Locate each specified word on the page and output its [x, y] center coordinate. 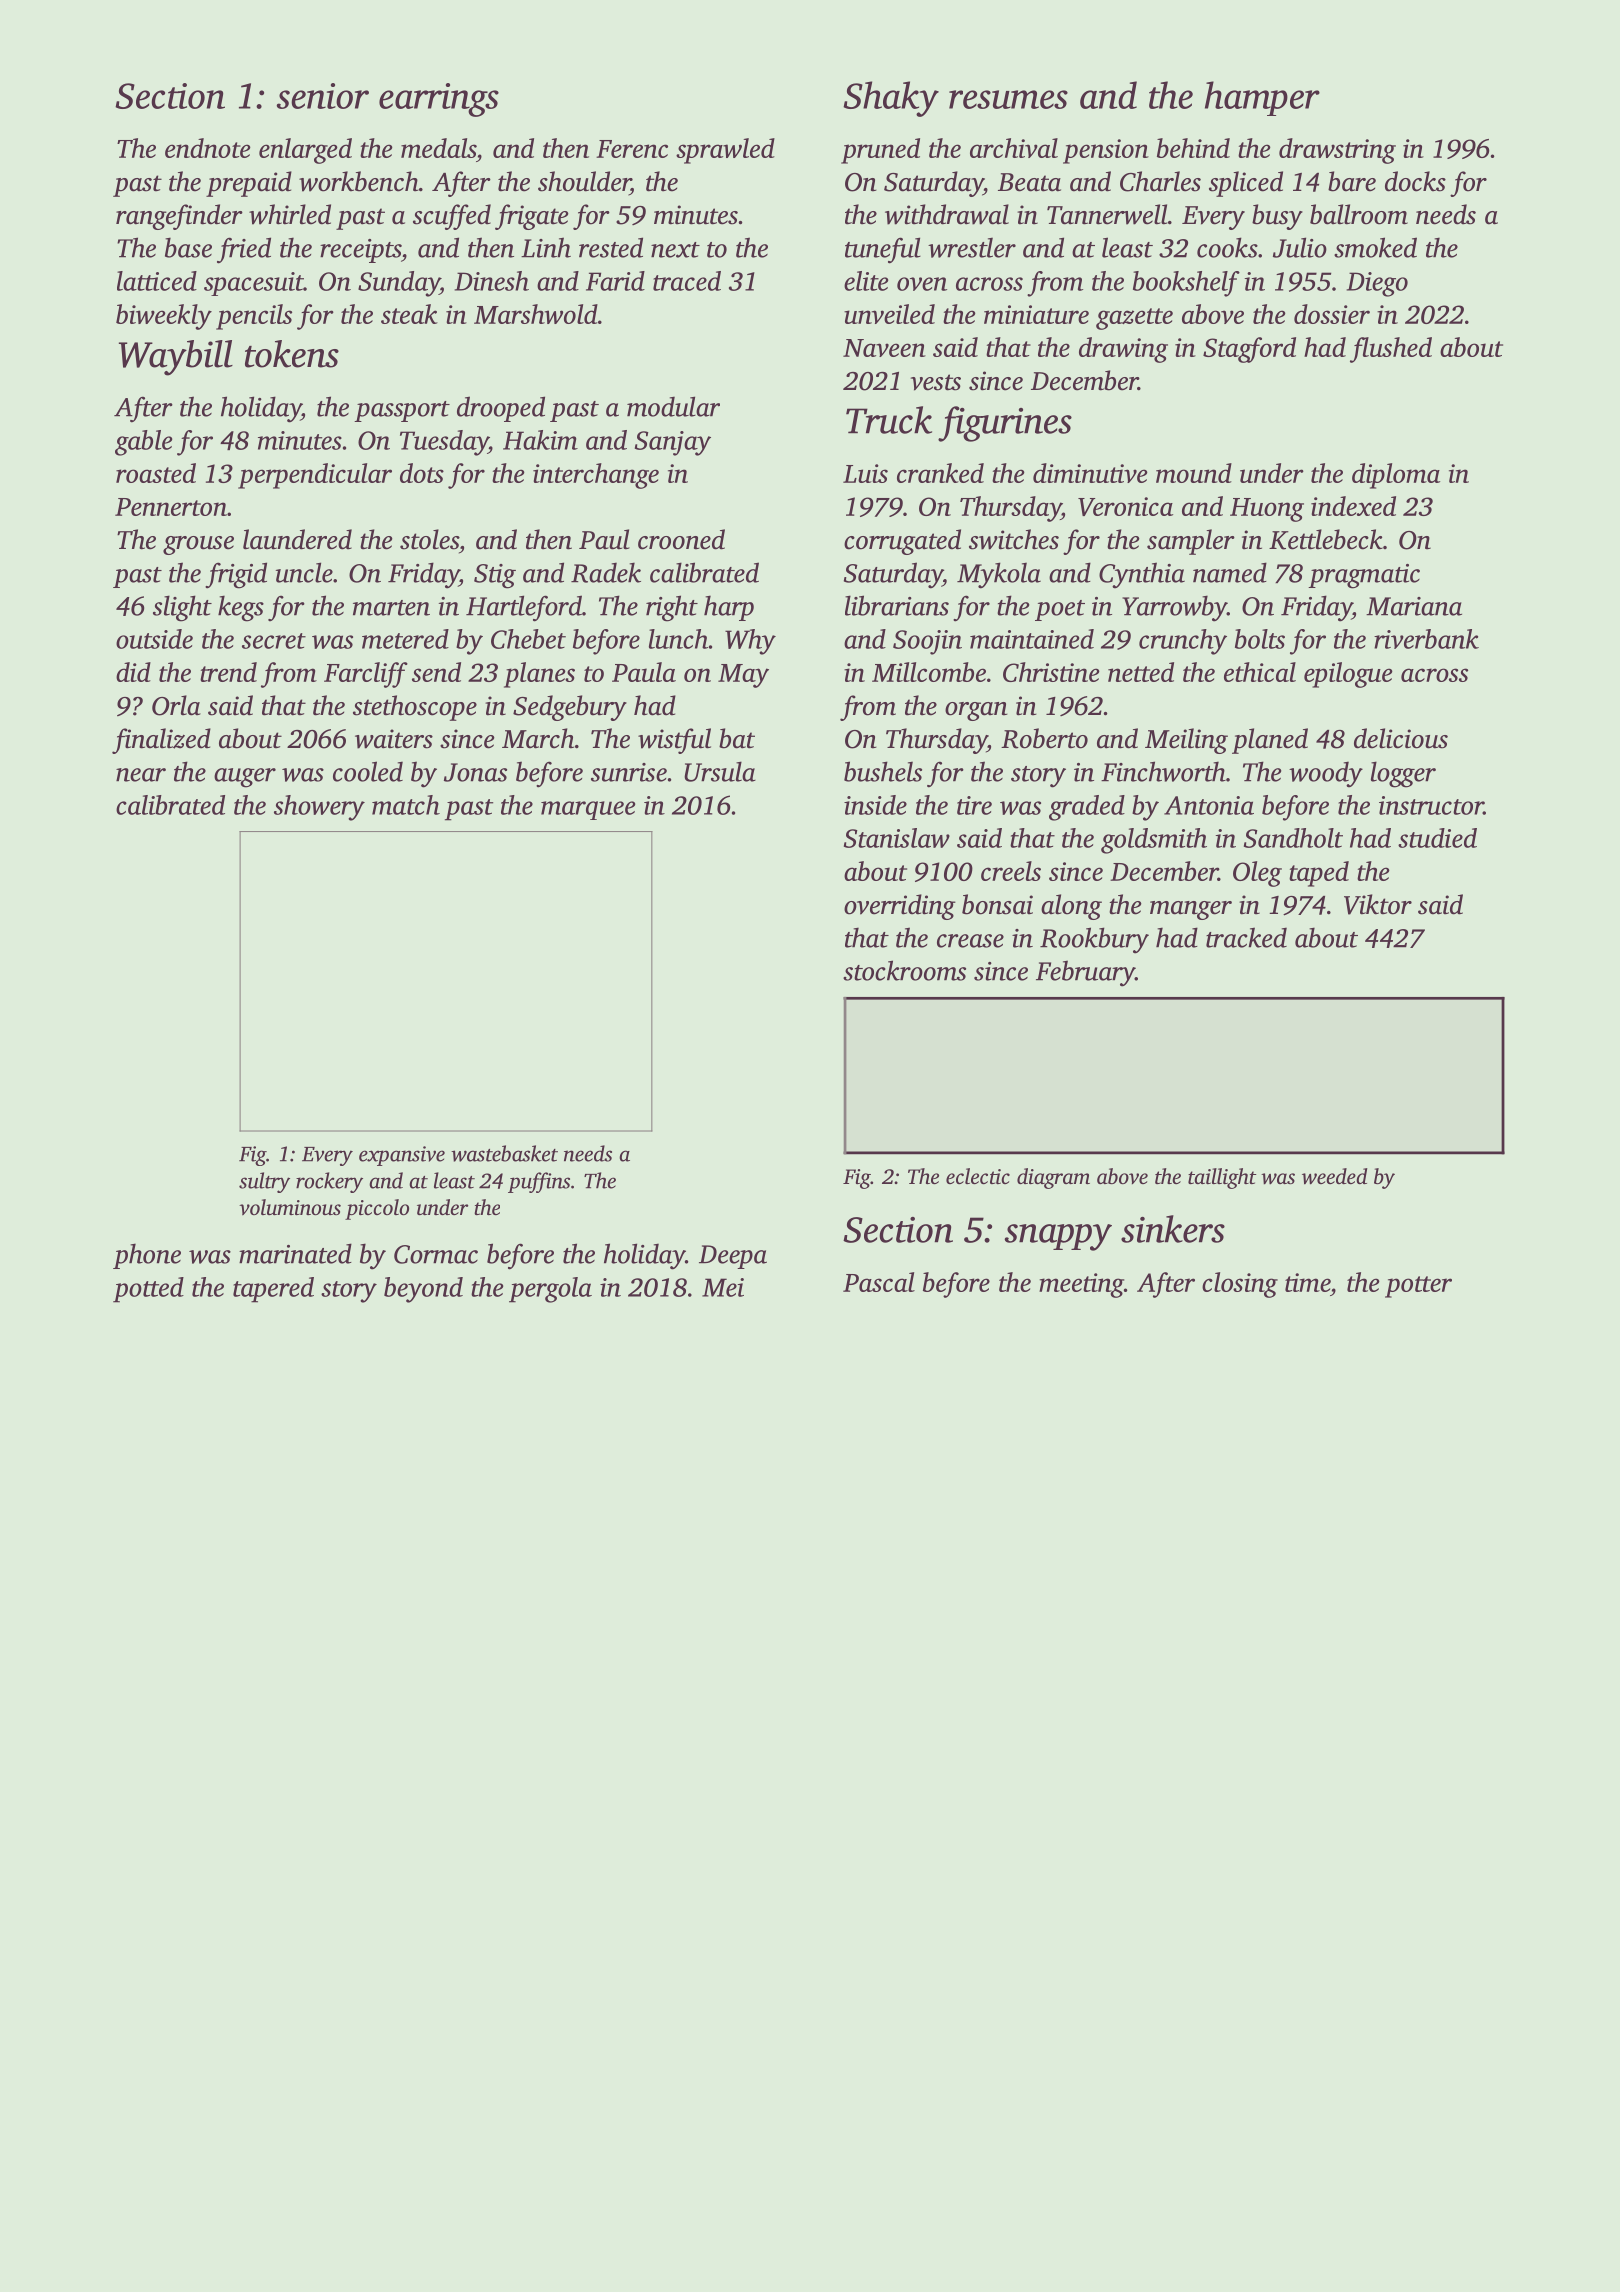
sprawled [725, 151]
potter [1418, 1287]
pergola [550, 1290]
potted [148, 1290]
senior [323, 96]
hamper [1262, 98]
